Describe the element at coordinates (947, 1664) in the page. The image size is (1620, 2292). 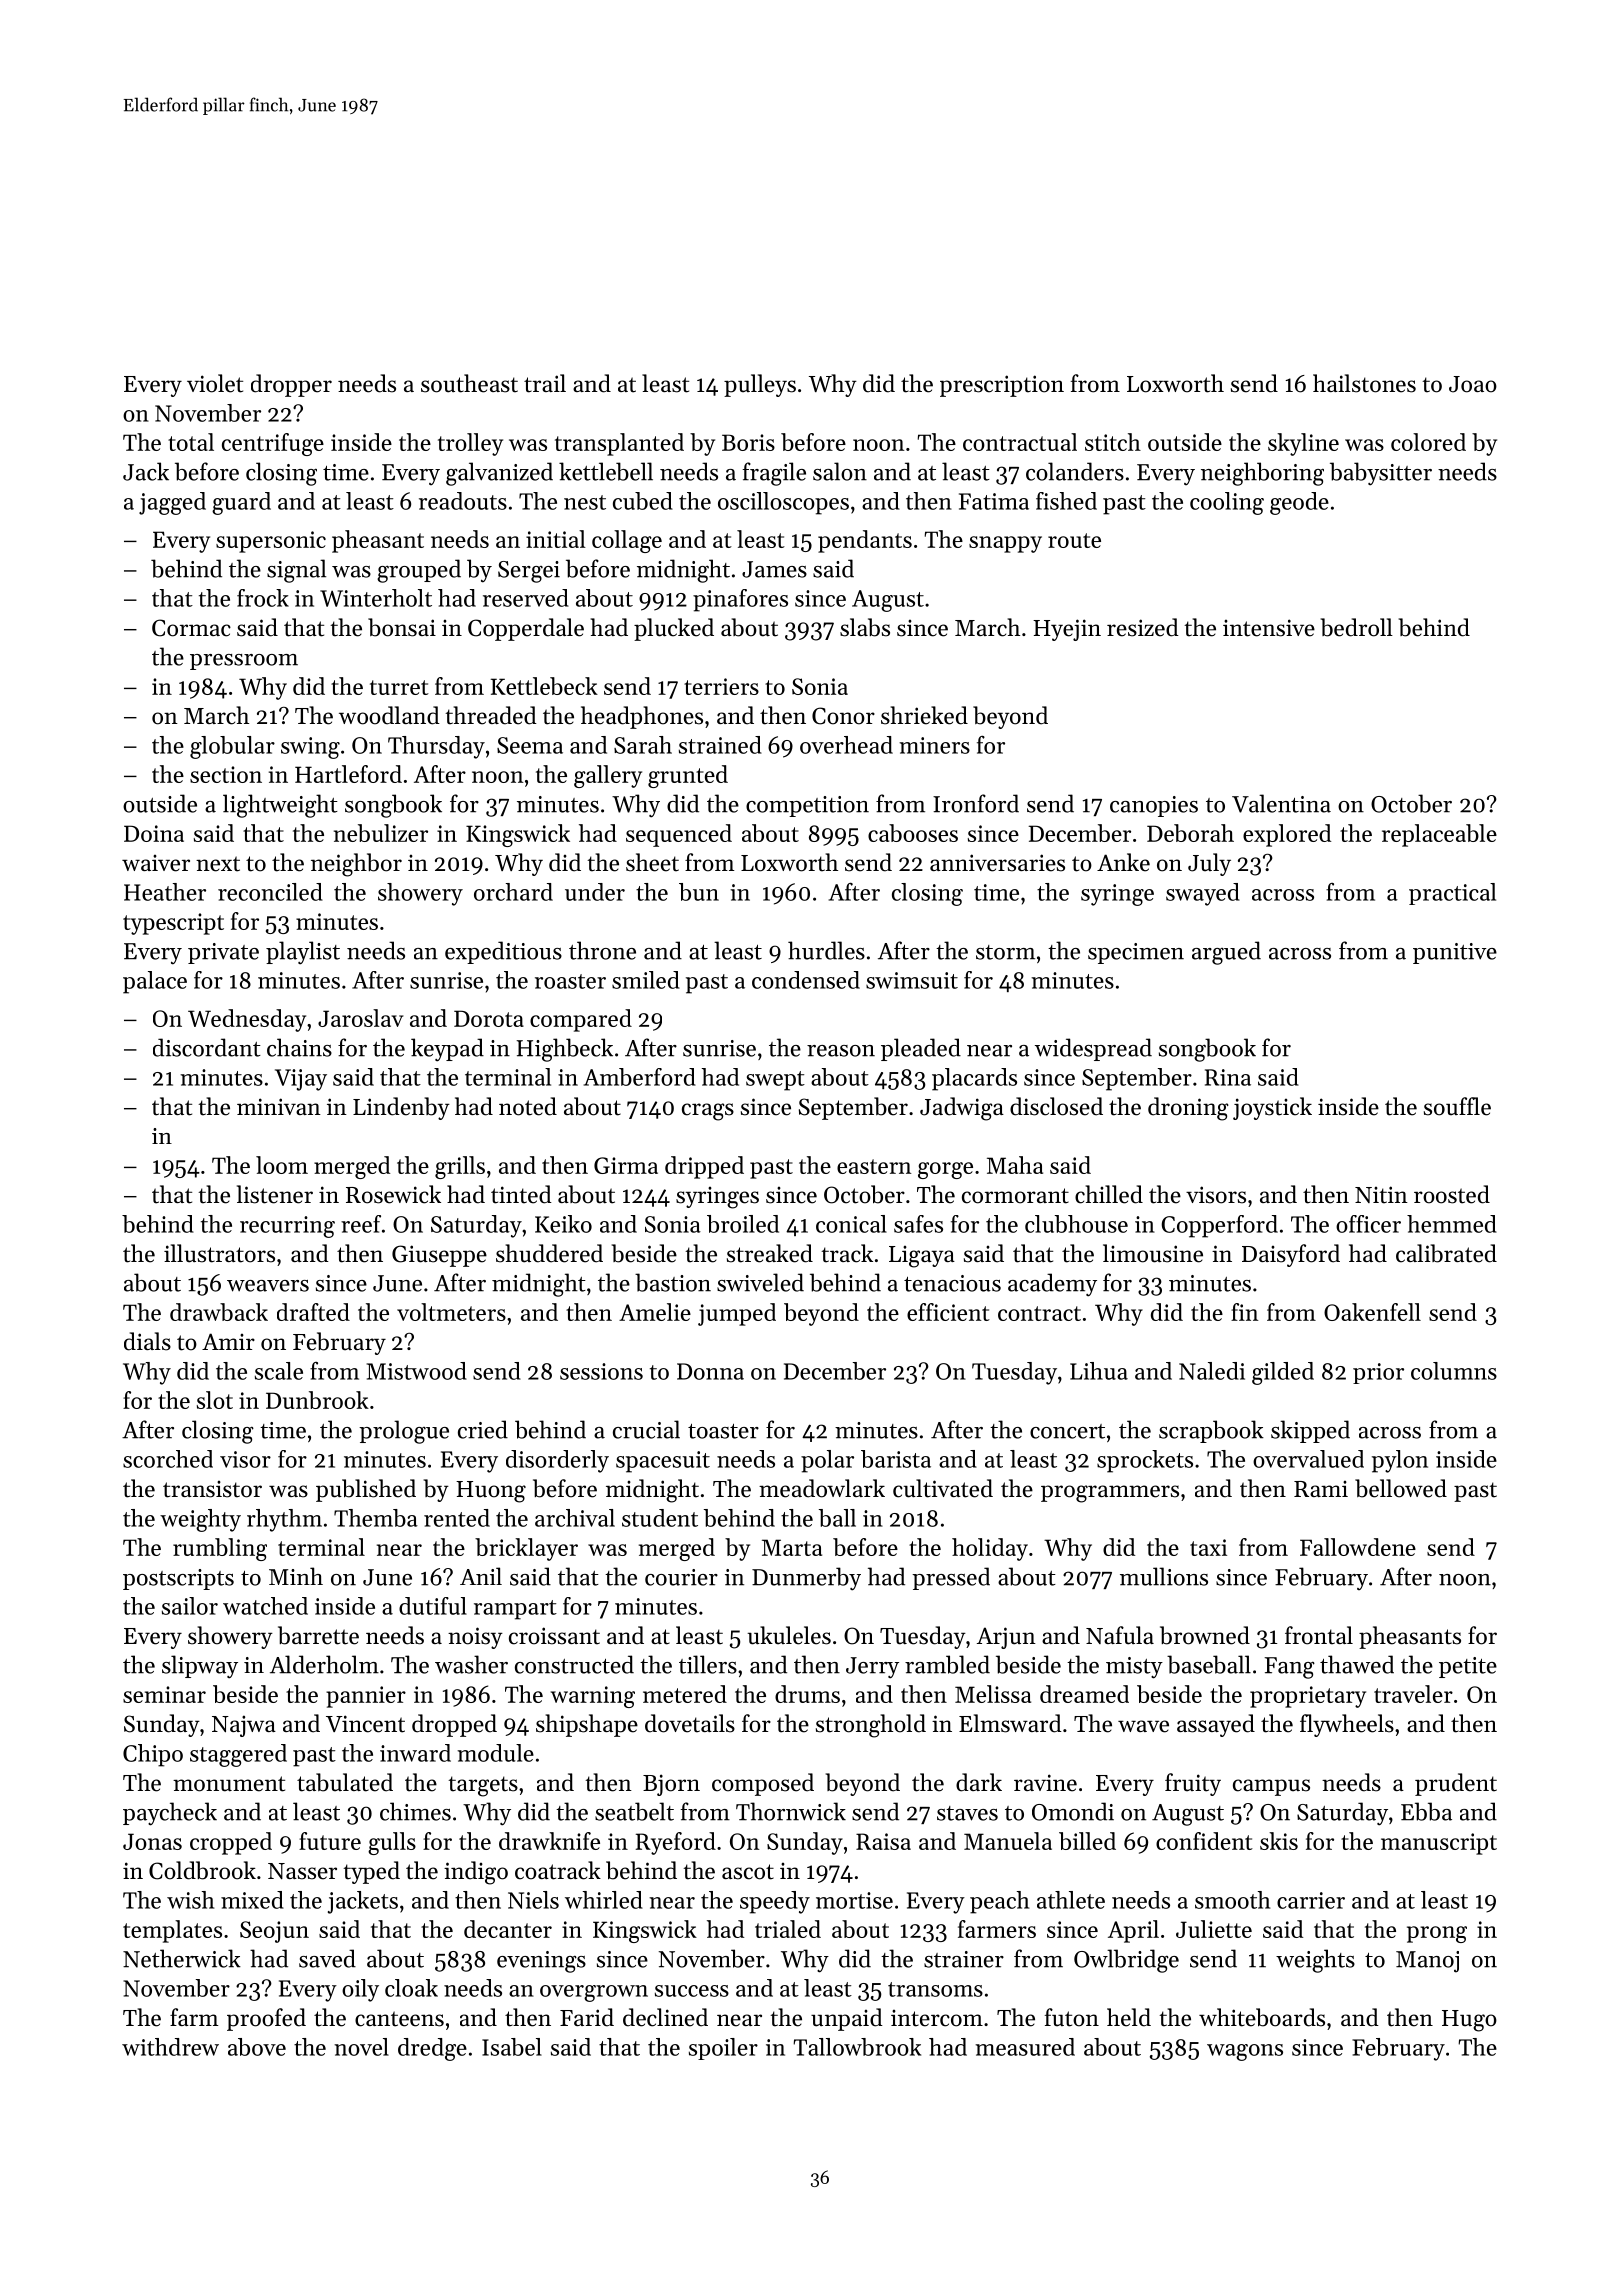
I see `rambled` at that location.
